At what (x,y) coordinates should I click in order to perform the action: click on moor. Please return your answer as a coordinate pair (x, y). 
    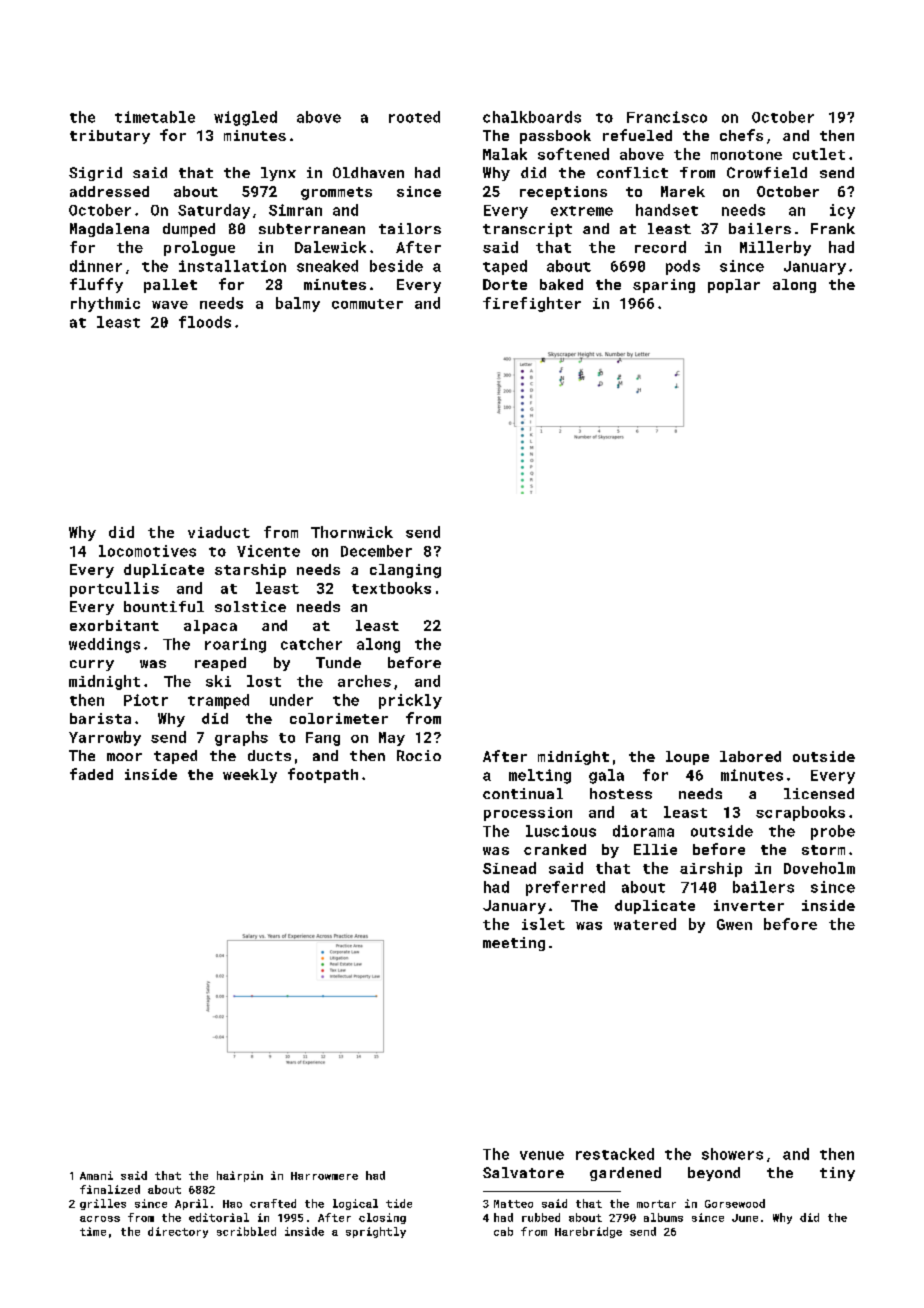
    Looking at the image, I should click on (124, 757).
